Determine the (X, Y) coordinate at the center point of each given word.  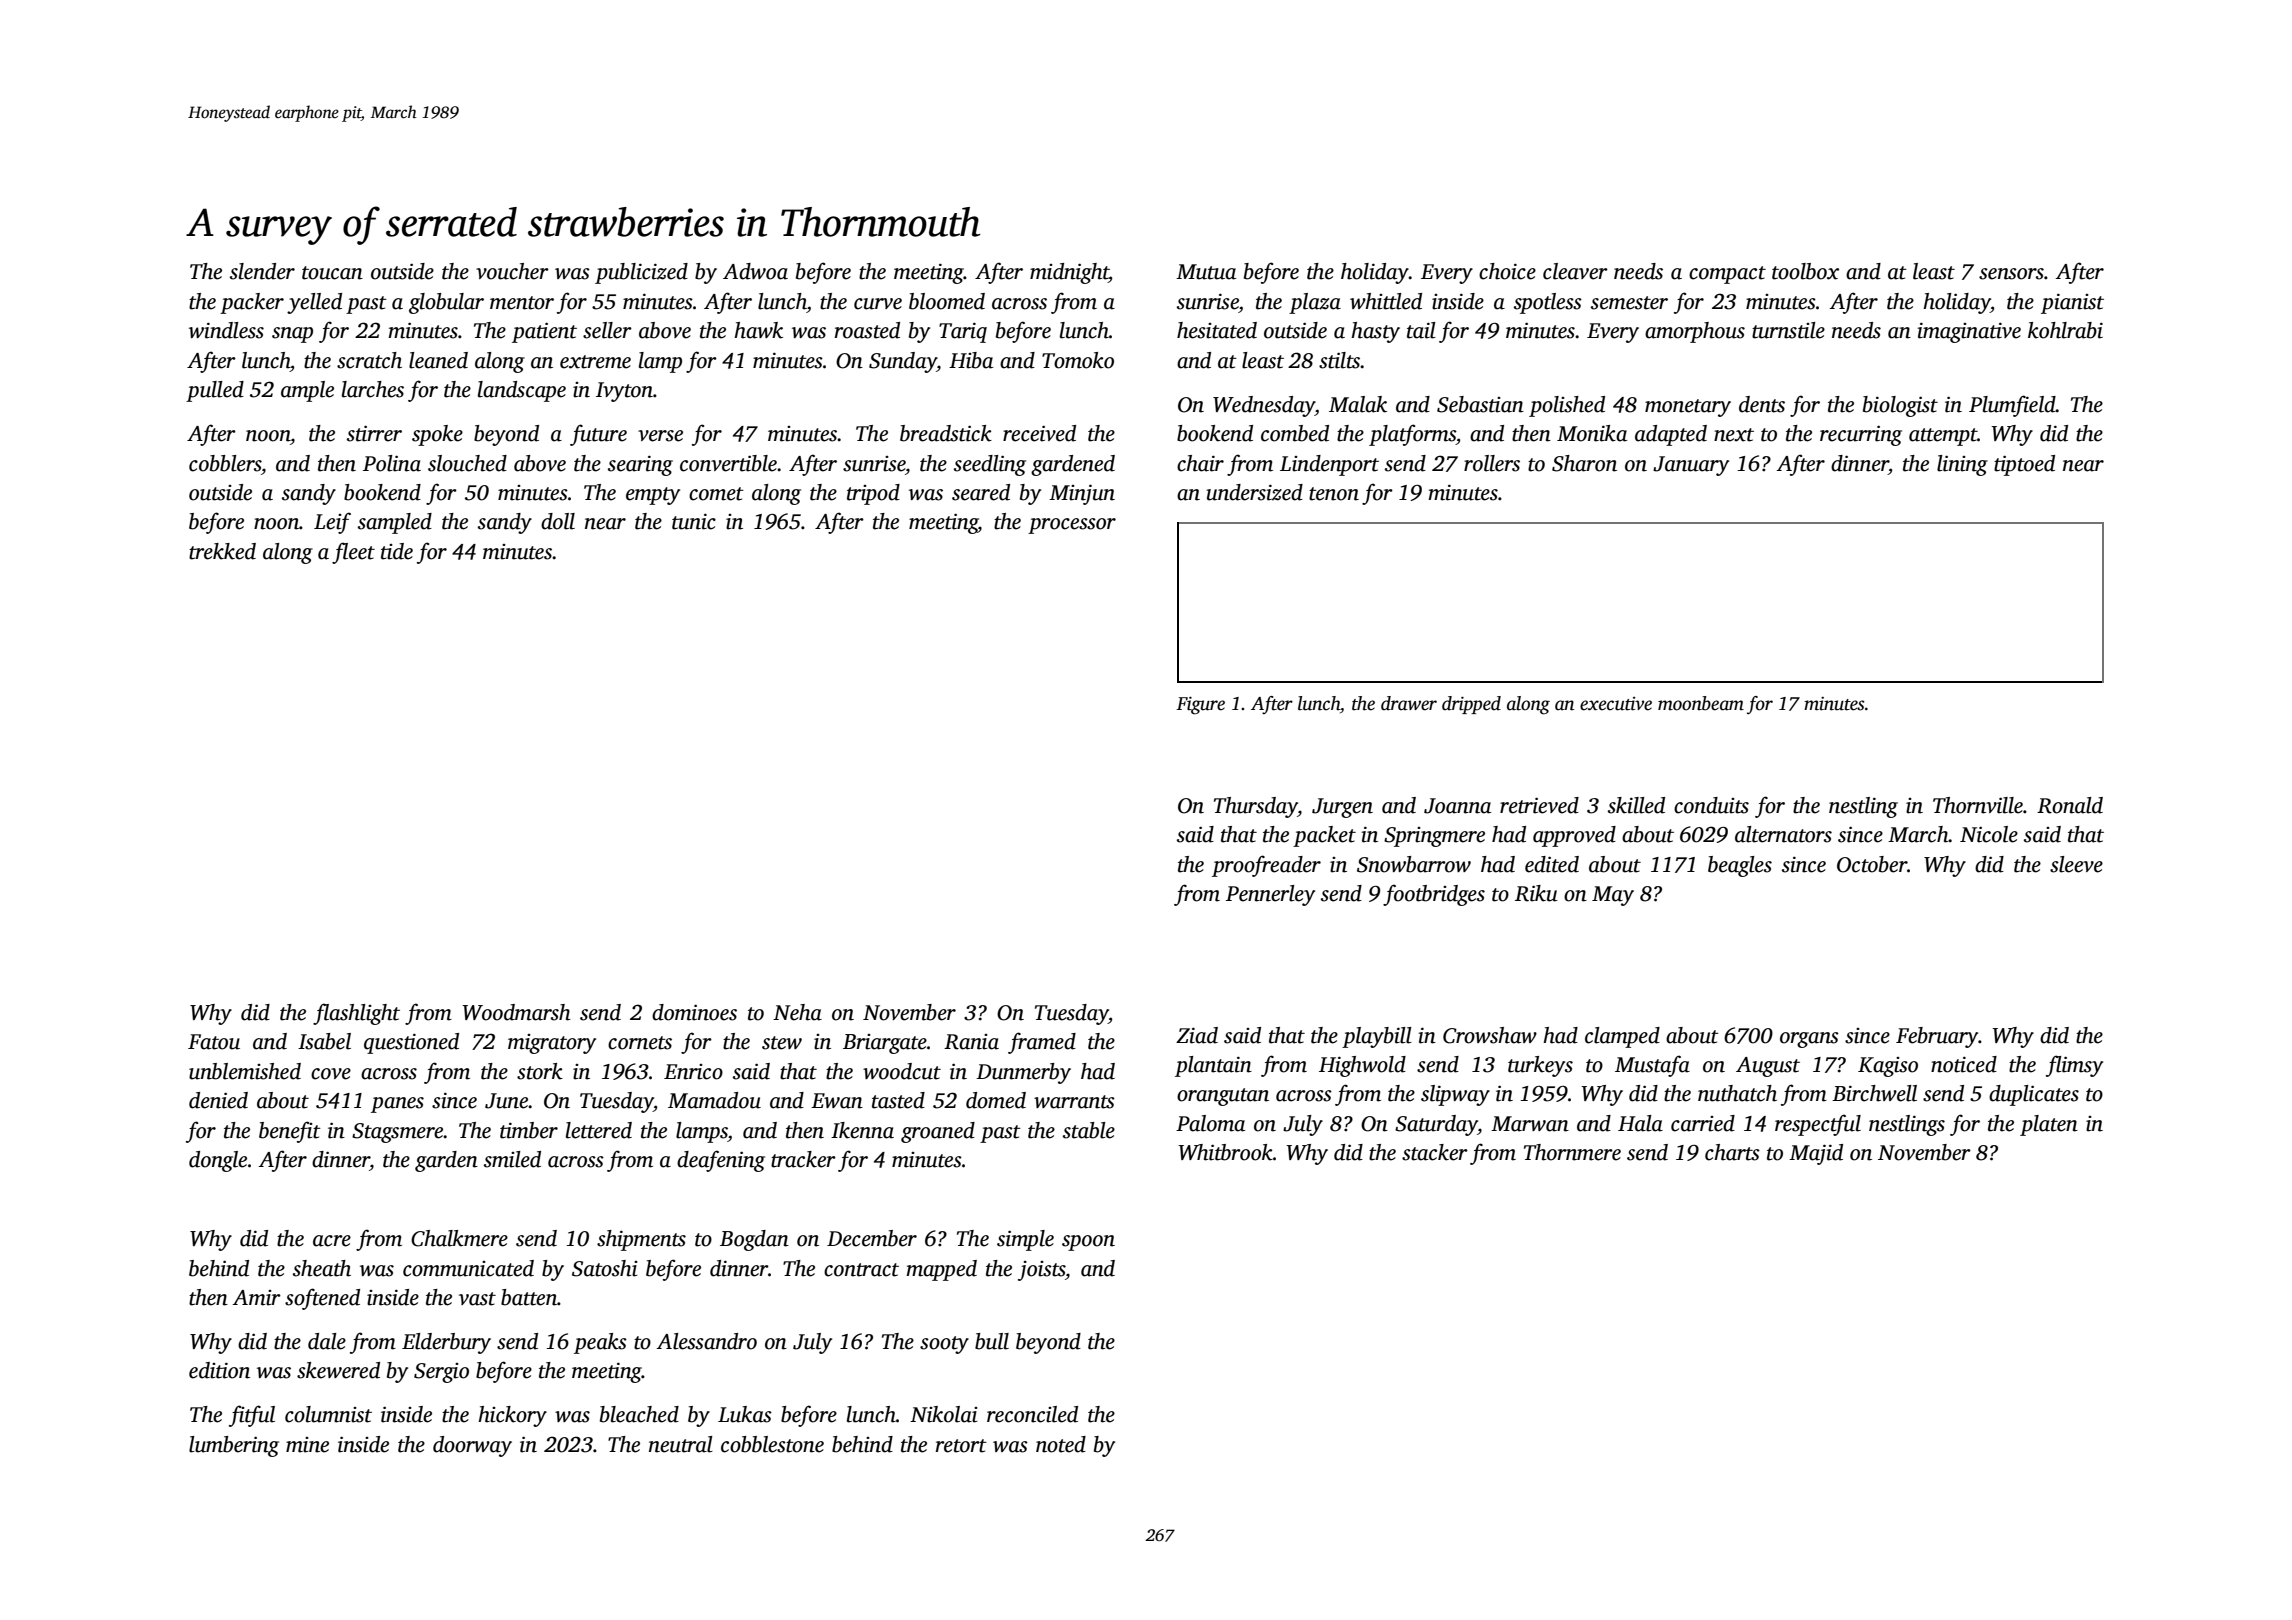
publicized (641, 273)
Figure (1200, 705)
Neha (797, 1012)
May (1613, 896)
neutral (681, 1444)
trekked (222, 551)
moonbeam (1701, 703)
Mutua (1206, 272)
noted (1061, 1444)
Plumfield (2012, 406)
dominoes (694, 1012)
